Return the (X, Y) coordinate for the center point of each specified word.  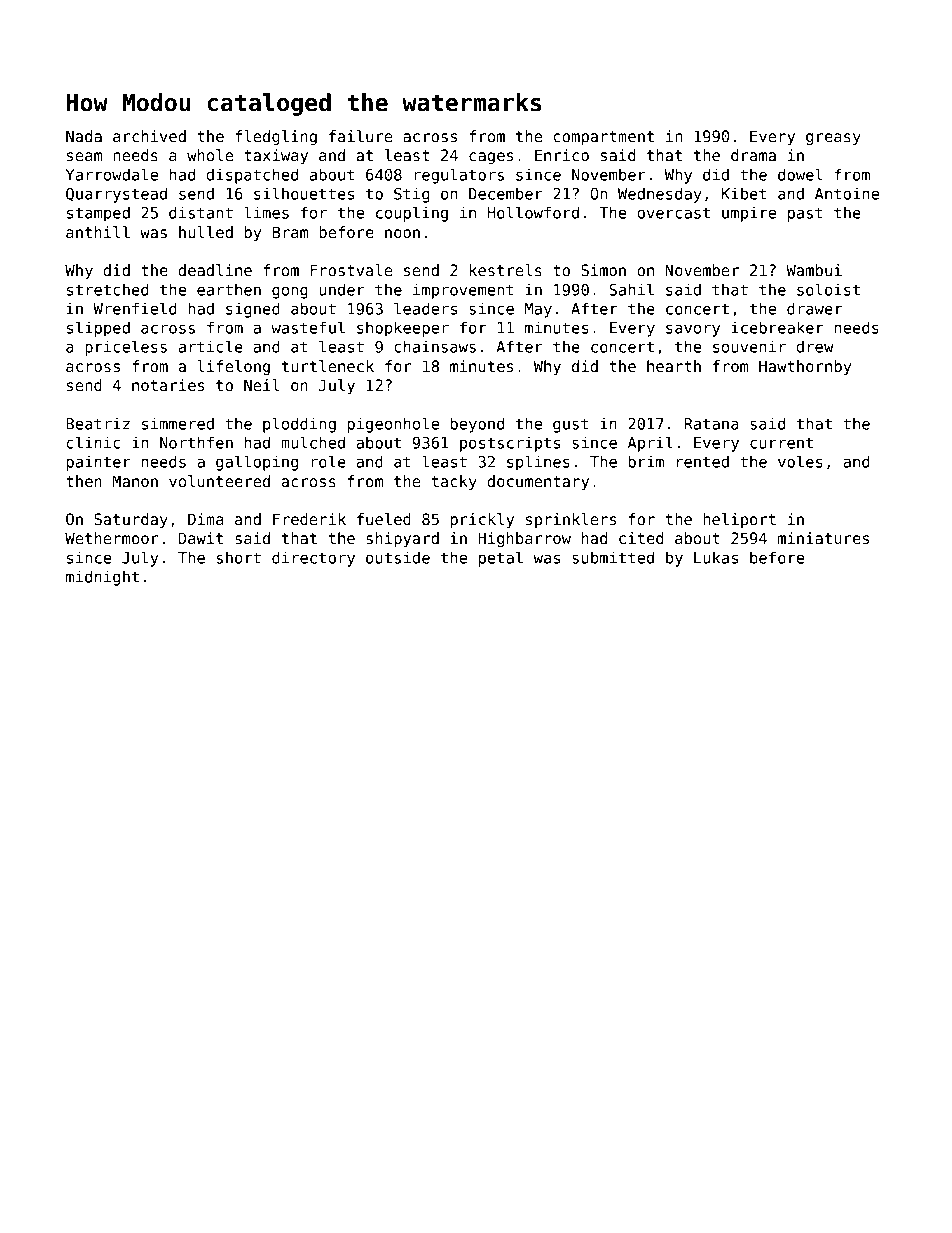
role (328, 461)
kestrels (506, 270)
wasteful (308, 327)
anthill (98, 232)
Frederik (309, 519)
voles (800, 461)
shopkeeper (403, 329)
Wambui (814, 270)
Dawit (201, 538)
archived (149, 136)
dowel (800, 174)
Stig (412, 195)
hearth (674, 366)
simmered (178, 423)
